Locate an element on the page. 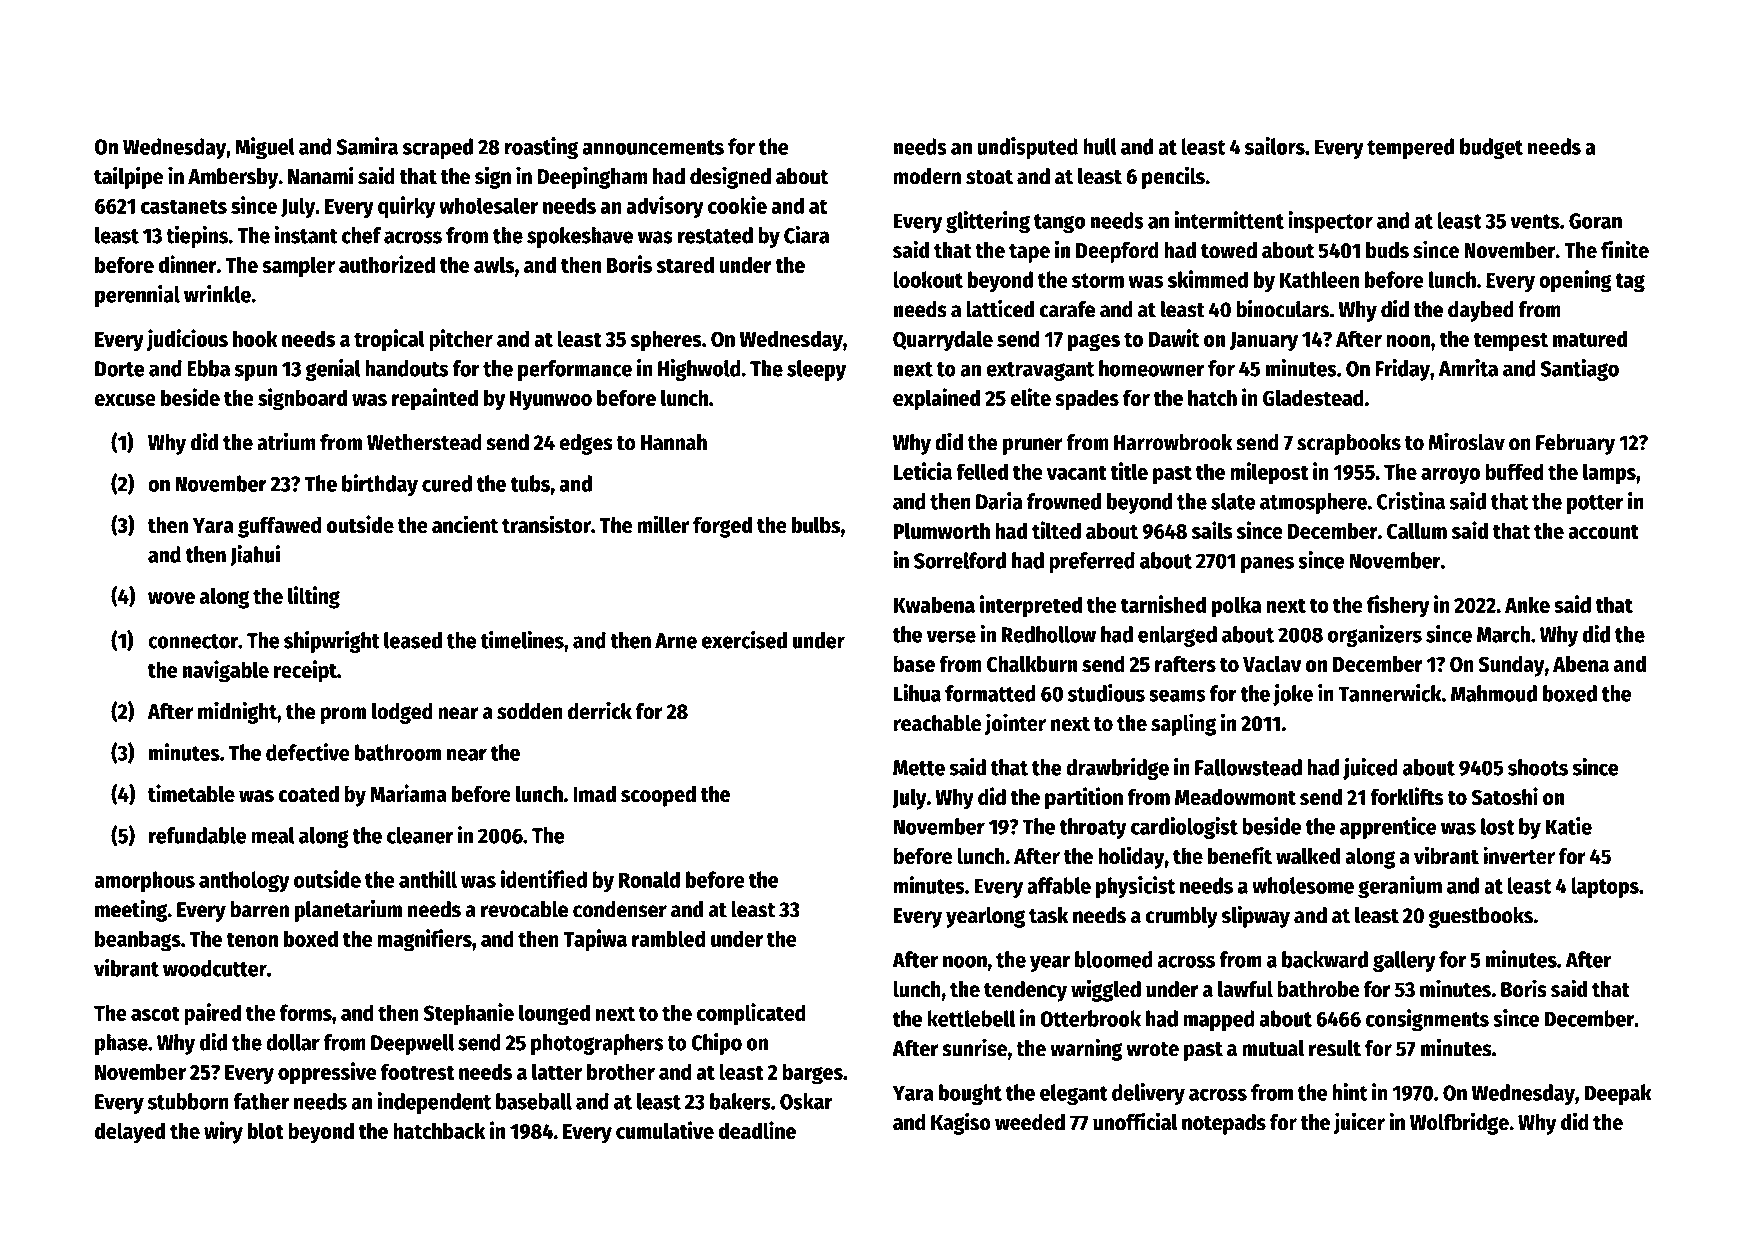 The image size is (1747, 1235). tendency is located at coordinates (1025, 991).
